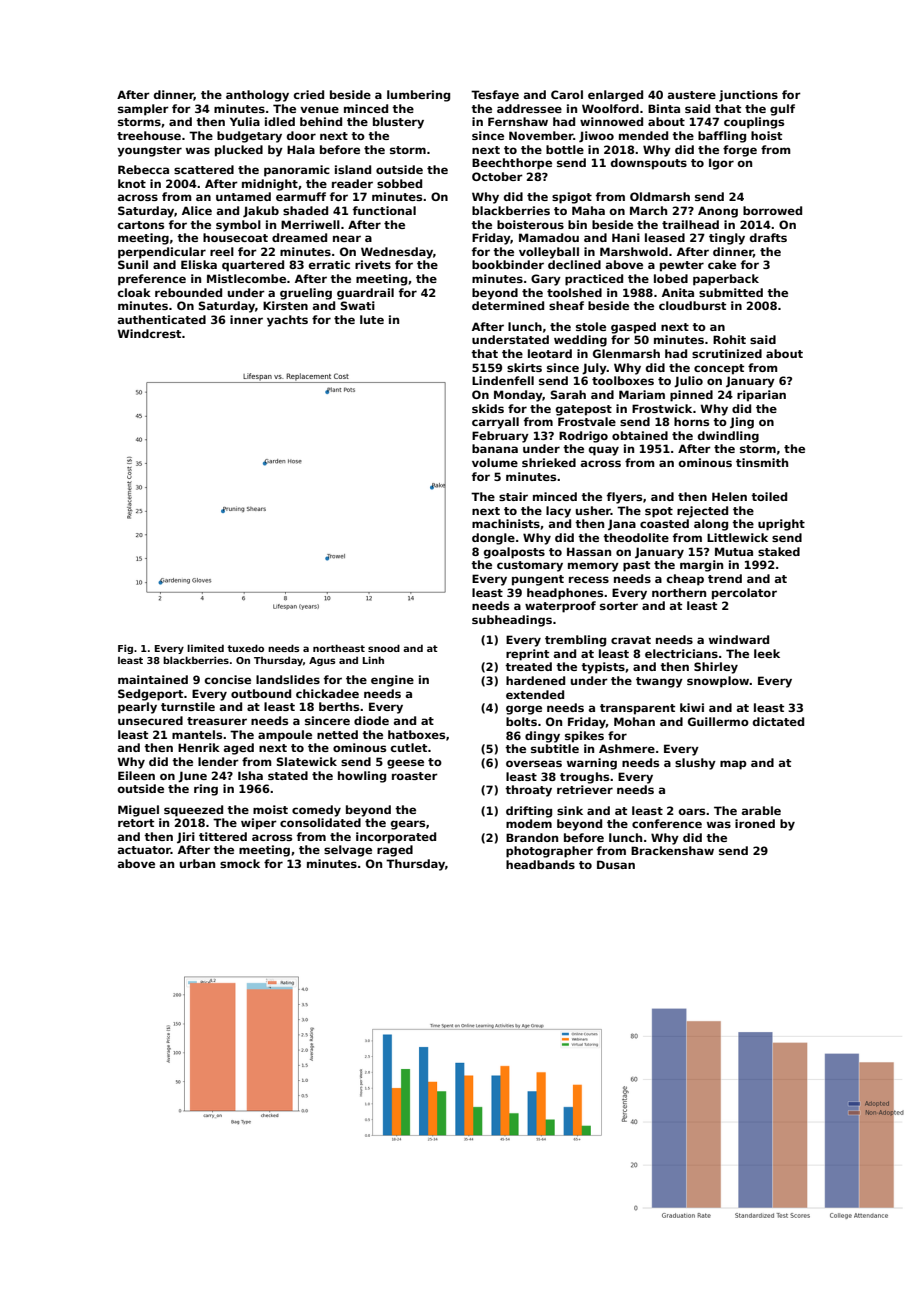 The width and height of the screenshot is (924, 1308). Describe the element at coordinates (692, 305) in the screenshot. I see `cloudburst` at that location.
